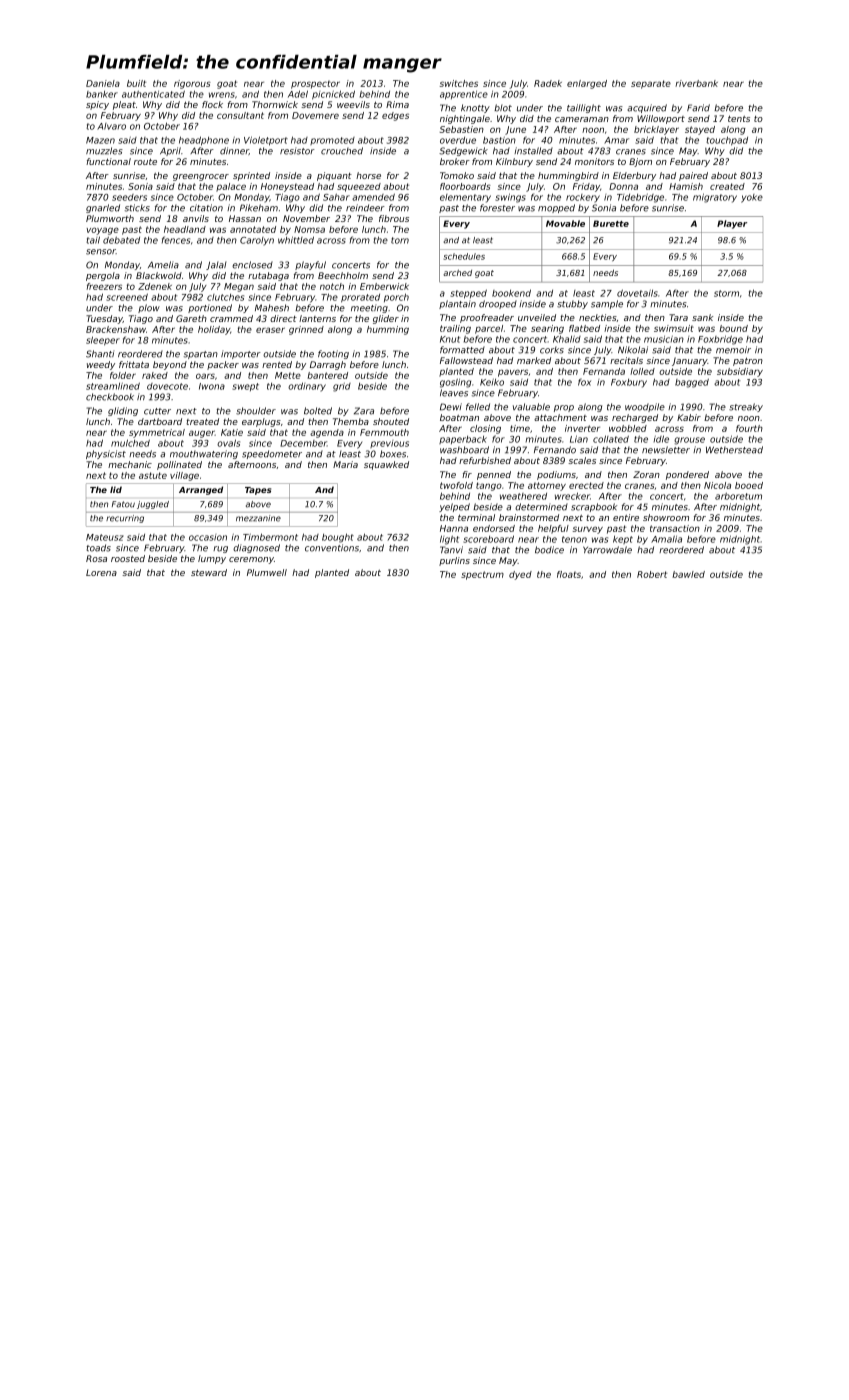 The height and width of the page is (1400, 849). What do you see at coordinates (696, 83) in the page?
I see `riverbank` at bounding box center [696, 83].
